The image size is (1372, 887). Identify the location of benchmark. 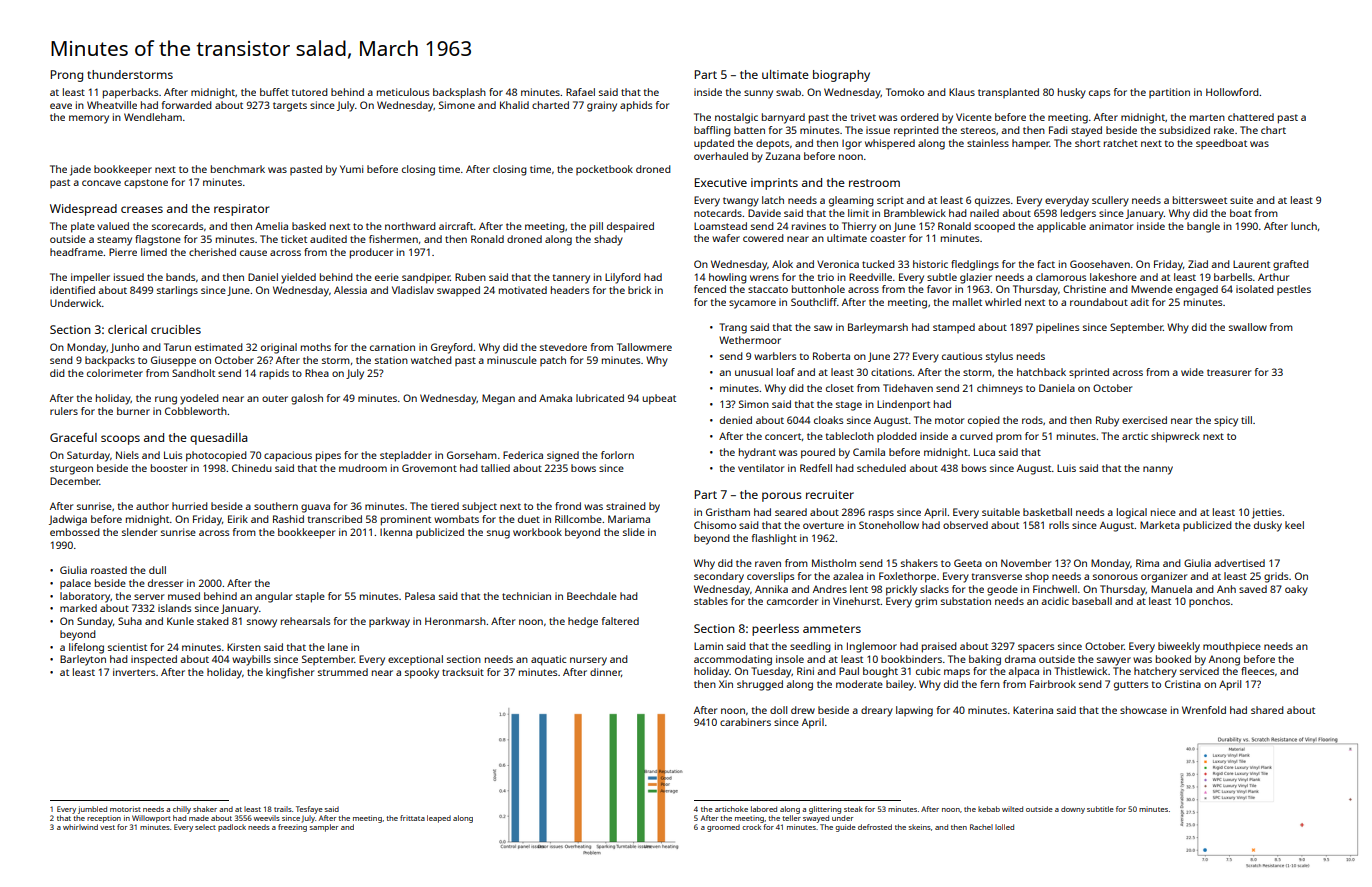
(238, 169).
